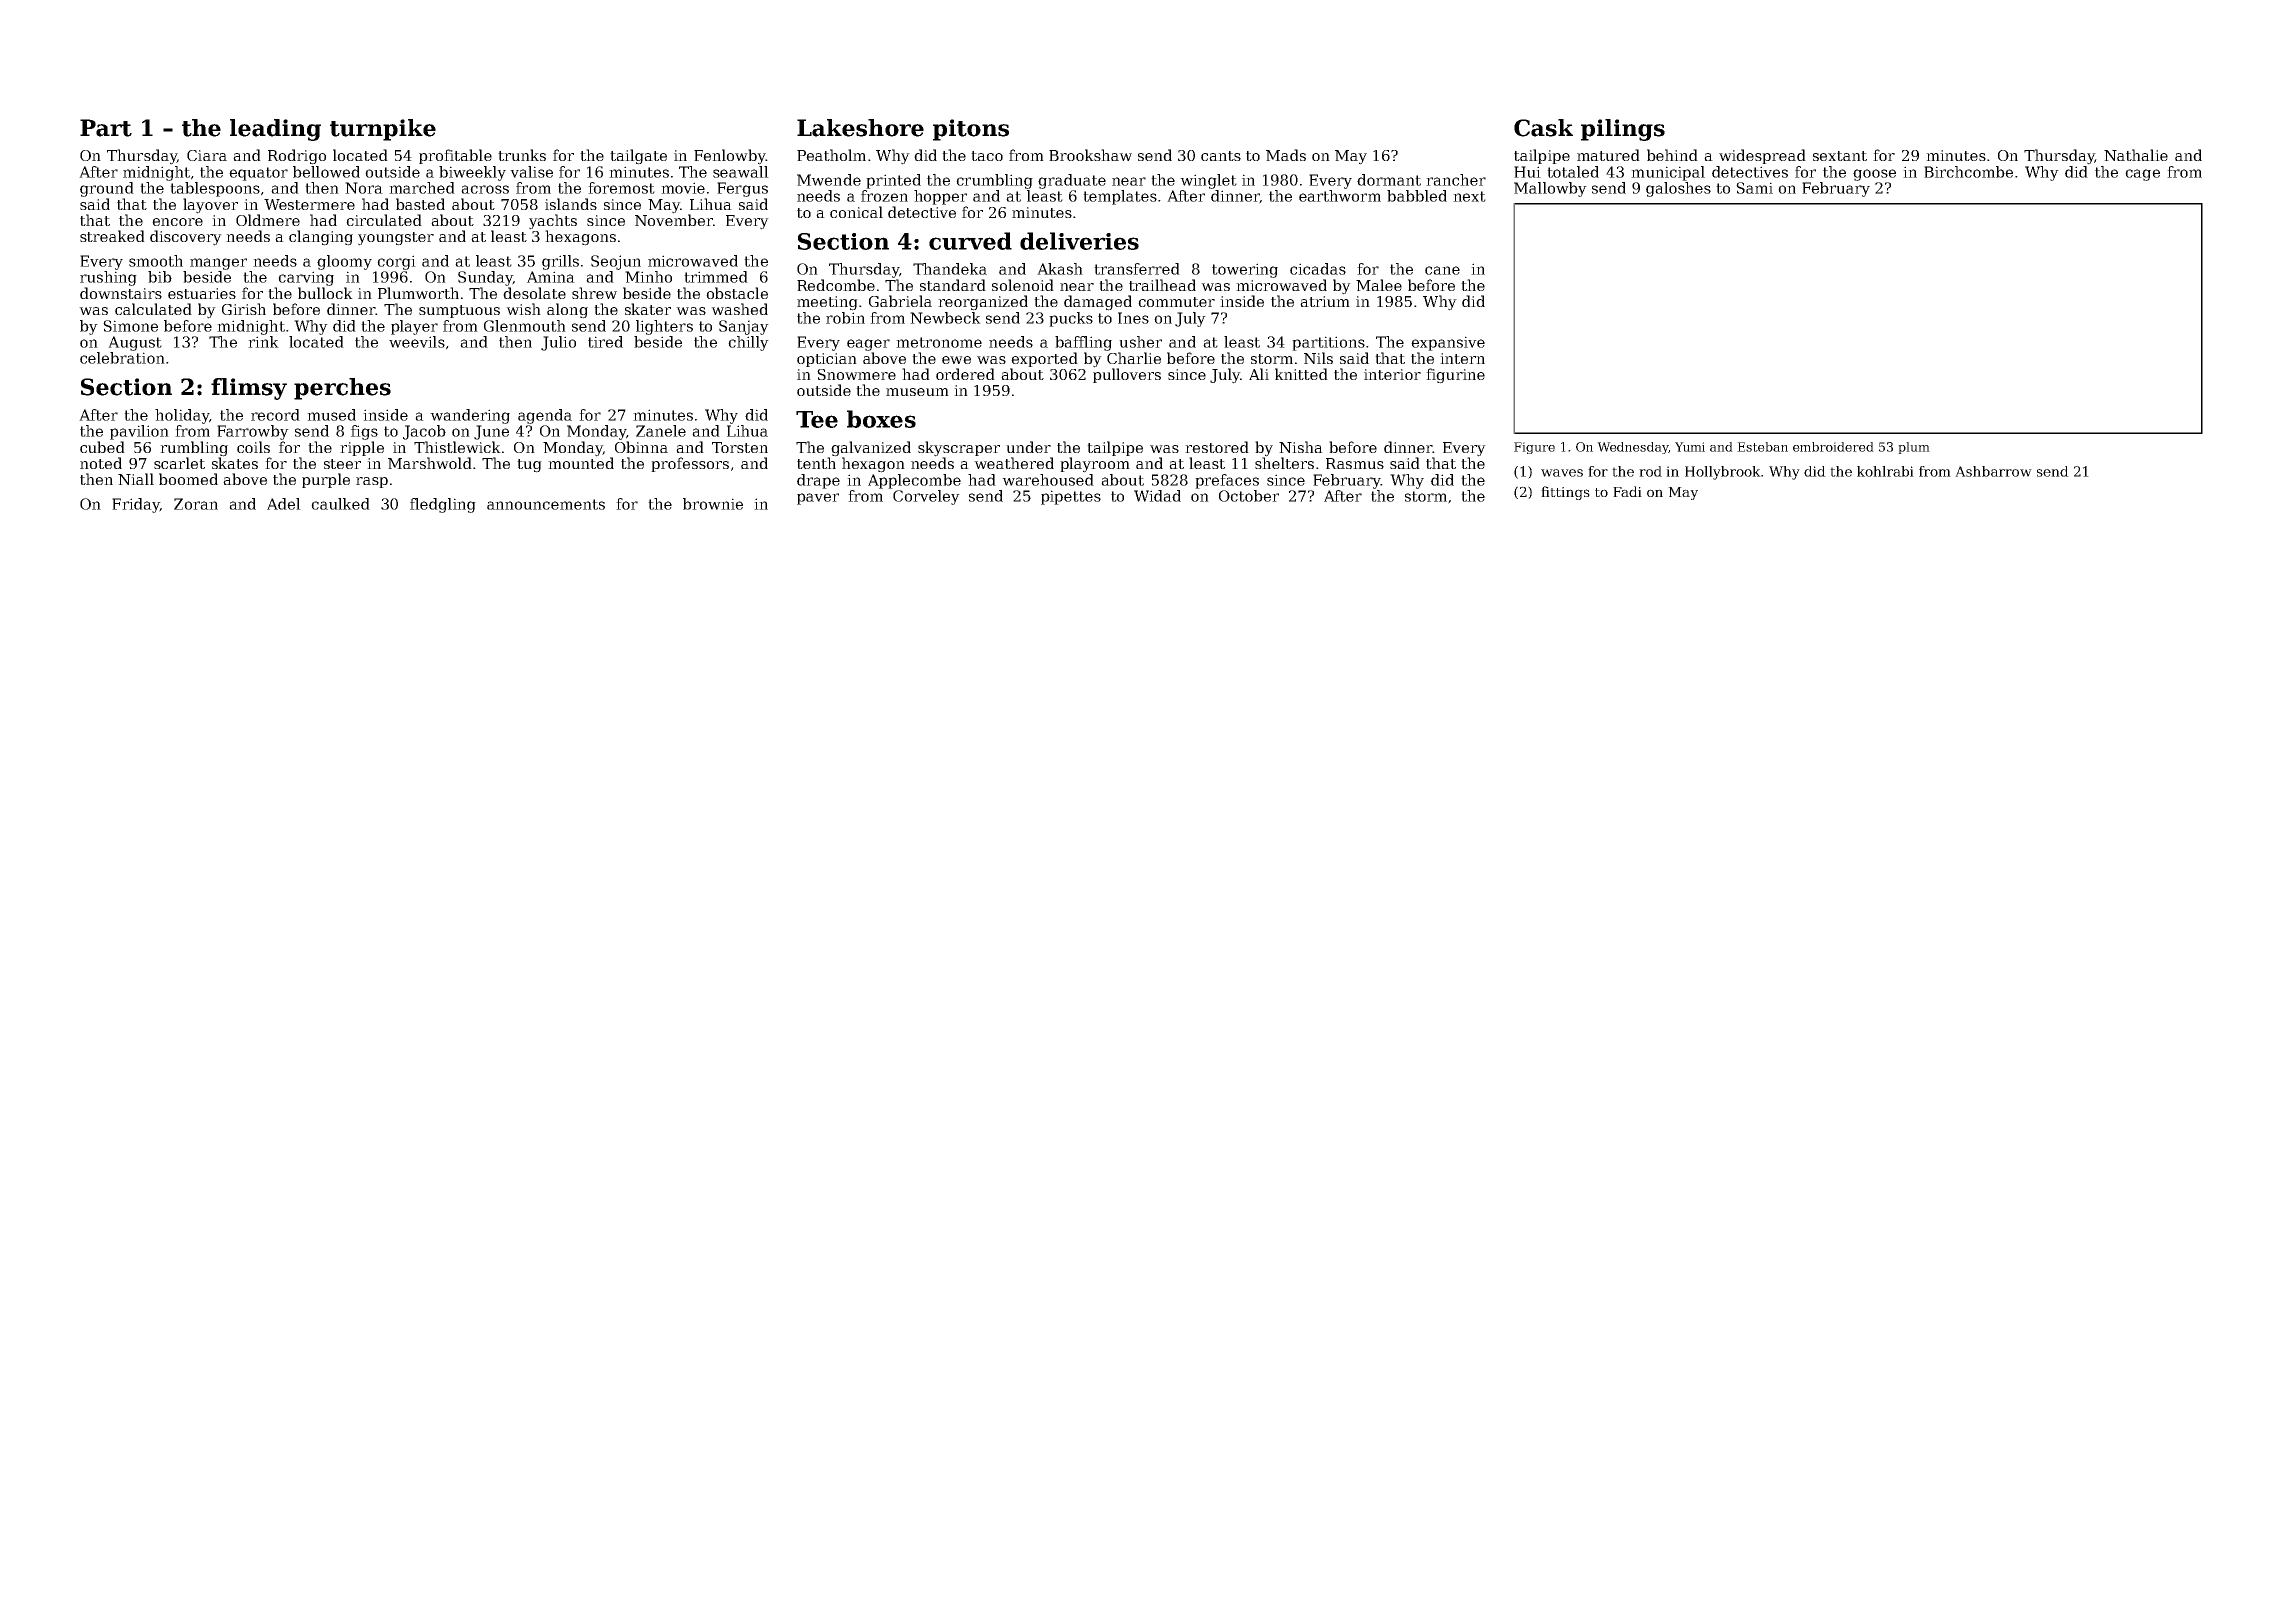 The width and height of the image is (2282, 1614). Describe the element at coordinates (2136, 155) in the image. I see `Nathalie` at that location.
